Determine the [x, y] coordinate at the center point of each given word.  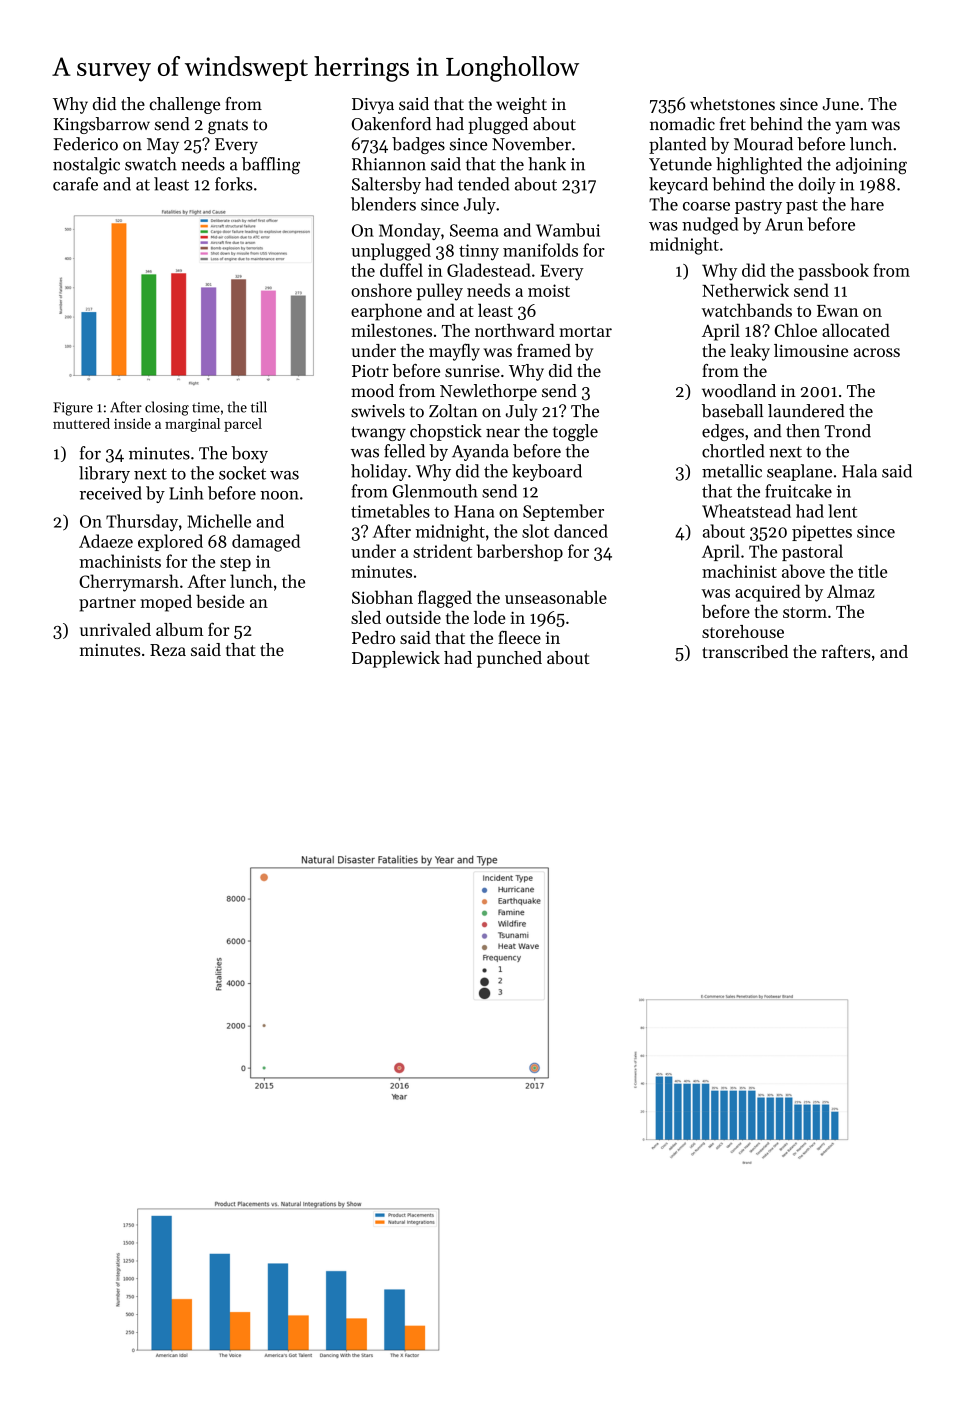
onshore [381, 290]
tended [483, 184]
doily [817, 185]
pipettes [822, 533]
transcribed [745, 651]
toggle [575, 432]
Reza [168, 650]
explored [170, 542]
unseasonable [556, 597]
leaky [750, 352]
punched [509, 659]
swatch [151, 164]
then [803, 431]
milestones [391, 330]
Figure [73, 409]
